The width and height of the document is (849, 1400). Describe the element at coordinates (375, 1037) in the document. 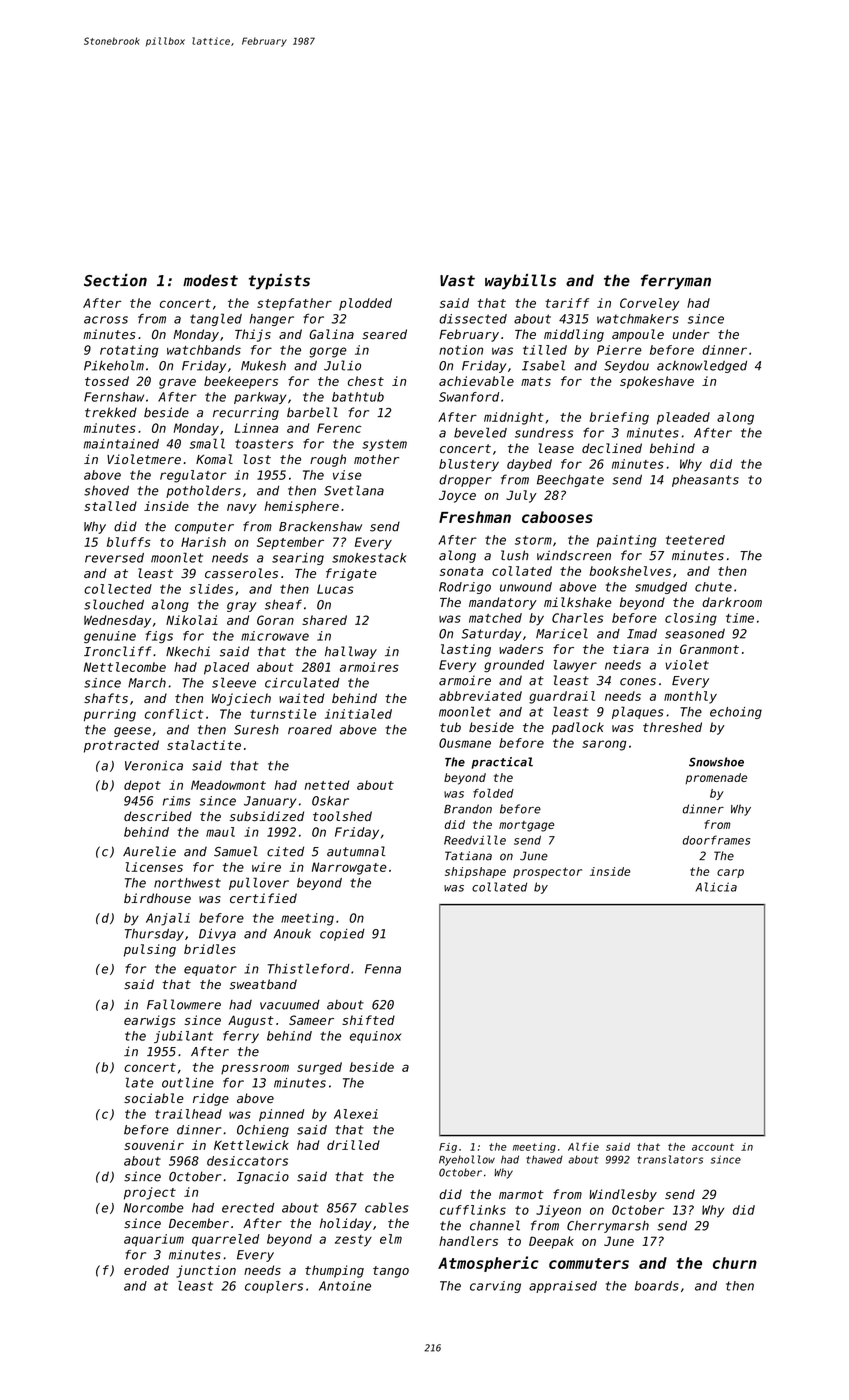

I see `equinox` at that location.
